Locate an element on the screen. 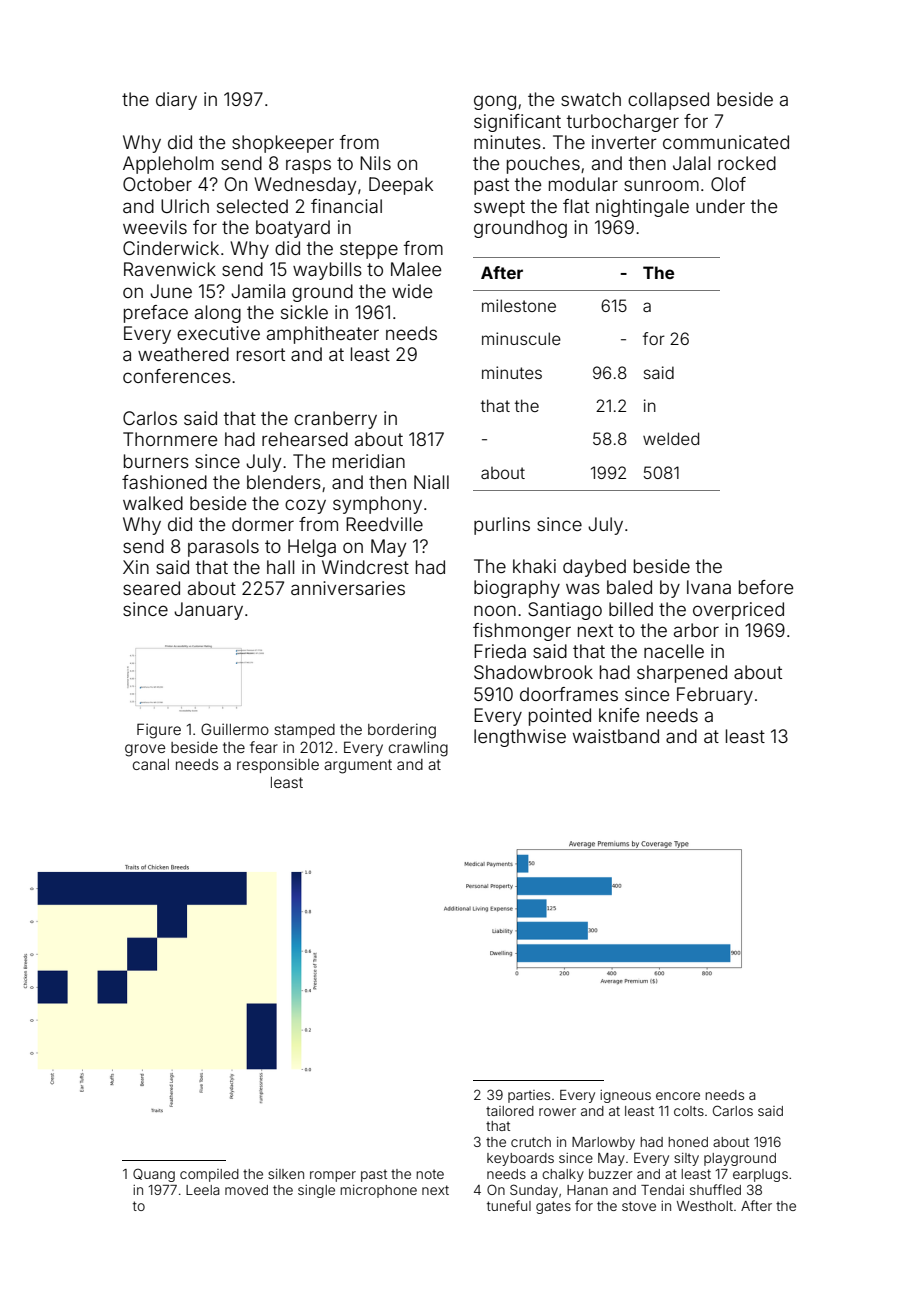  Niall is located at coordinates (431, 482).
